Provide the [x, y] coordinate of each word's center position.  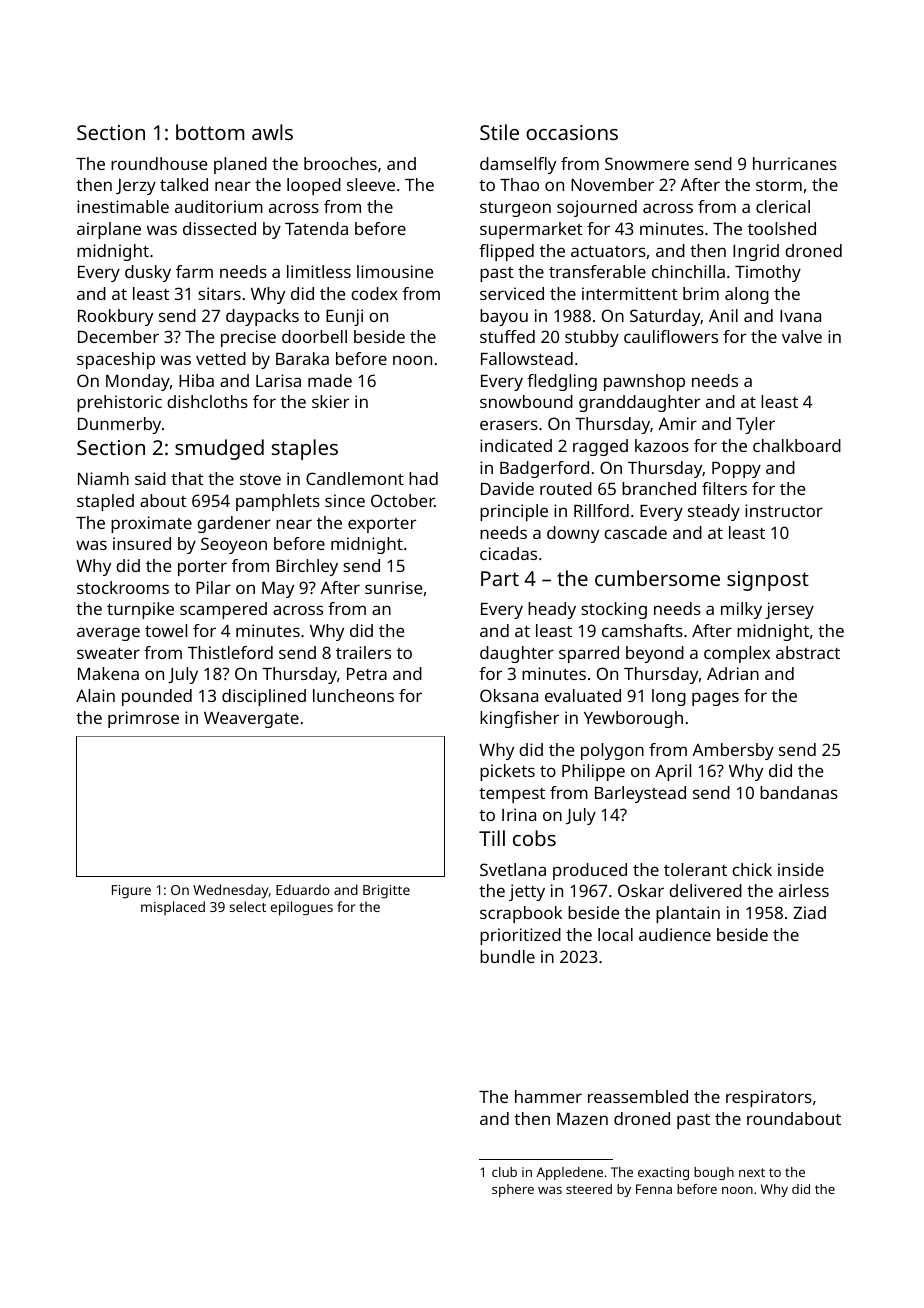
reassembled [638, 1096]
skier [330, 401]
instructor [784, 510]
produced [590, 871]
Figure [131, 892]
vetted [221, 358]
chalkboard [797, 445]
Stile [499, 132]
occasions [572, 132]
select [247, 906]
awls [272, 132]
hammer [548, 1096]
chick [752, 869]
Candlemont [355, 478]
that [187, 478]
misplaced [173, 908]
